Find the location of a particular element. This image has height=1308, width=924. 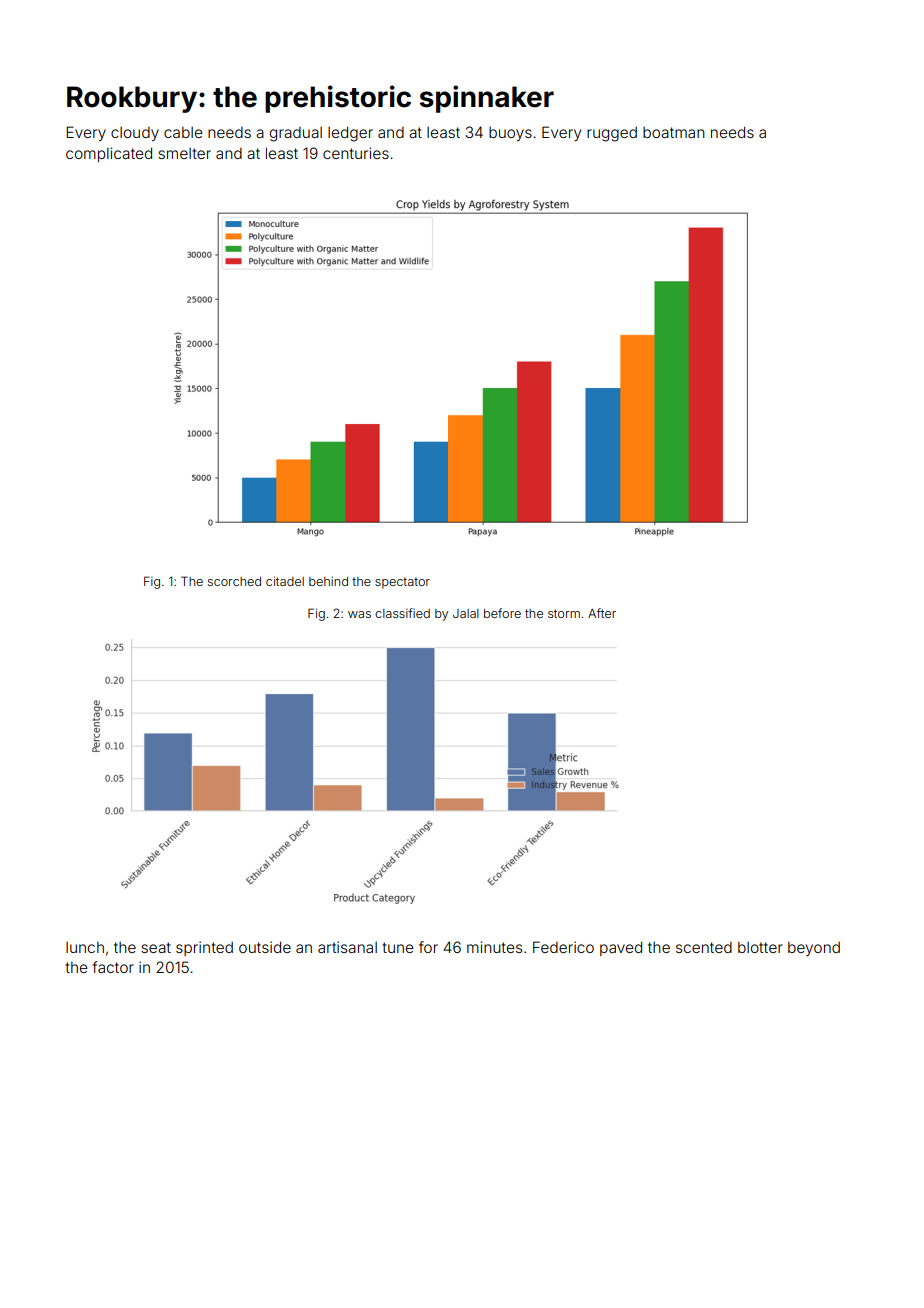

complicated is located at coordinates (109, 154).
